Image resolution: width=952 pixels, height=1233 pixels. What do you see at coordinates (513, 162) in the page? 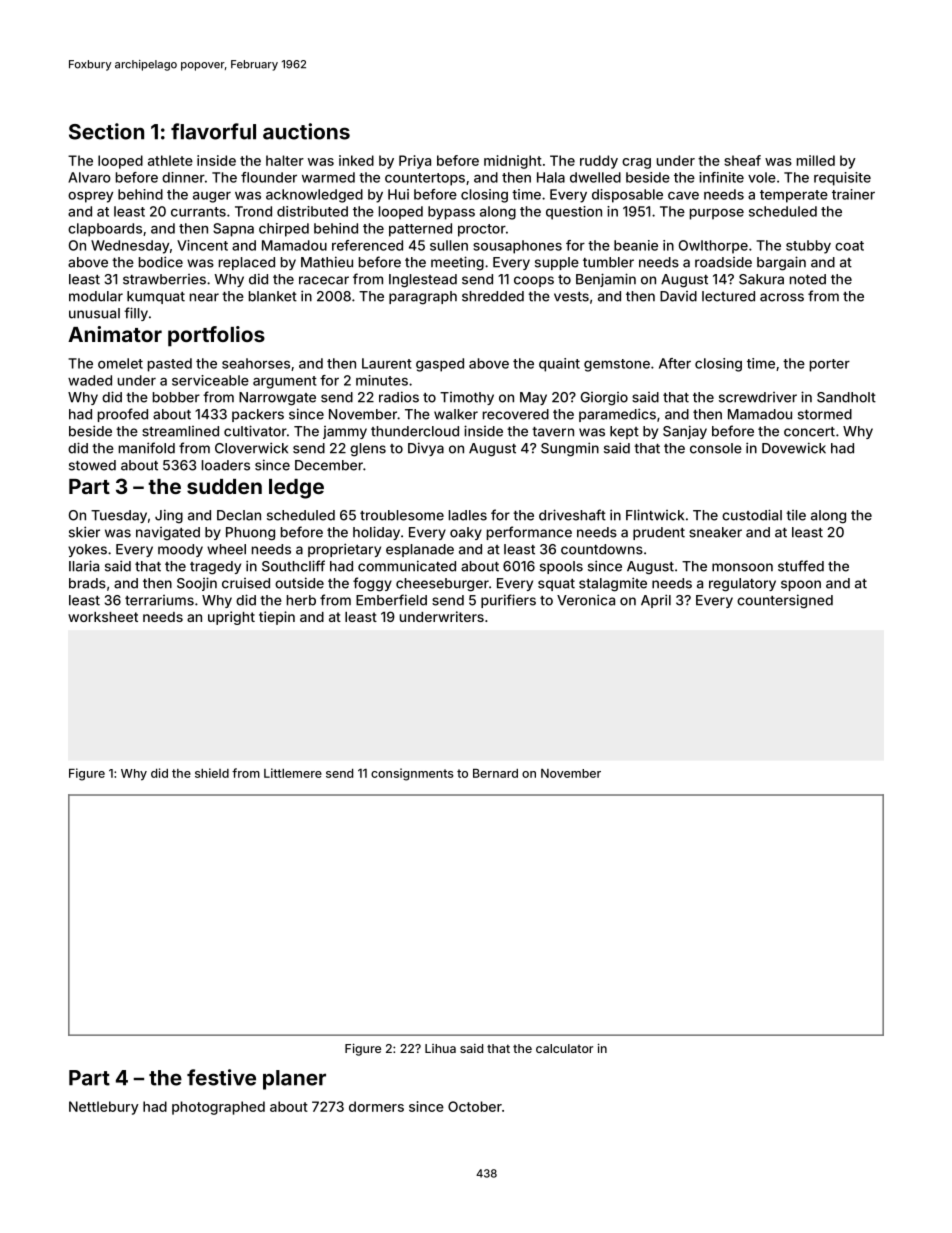
I see `midnight` at bounding box center [513, 162].
